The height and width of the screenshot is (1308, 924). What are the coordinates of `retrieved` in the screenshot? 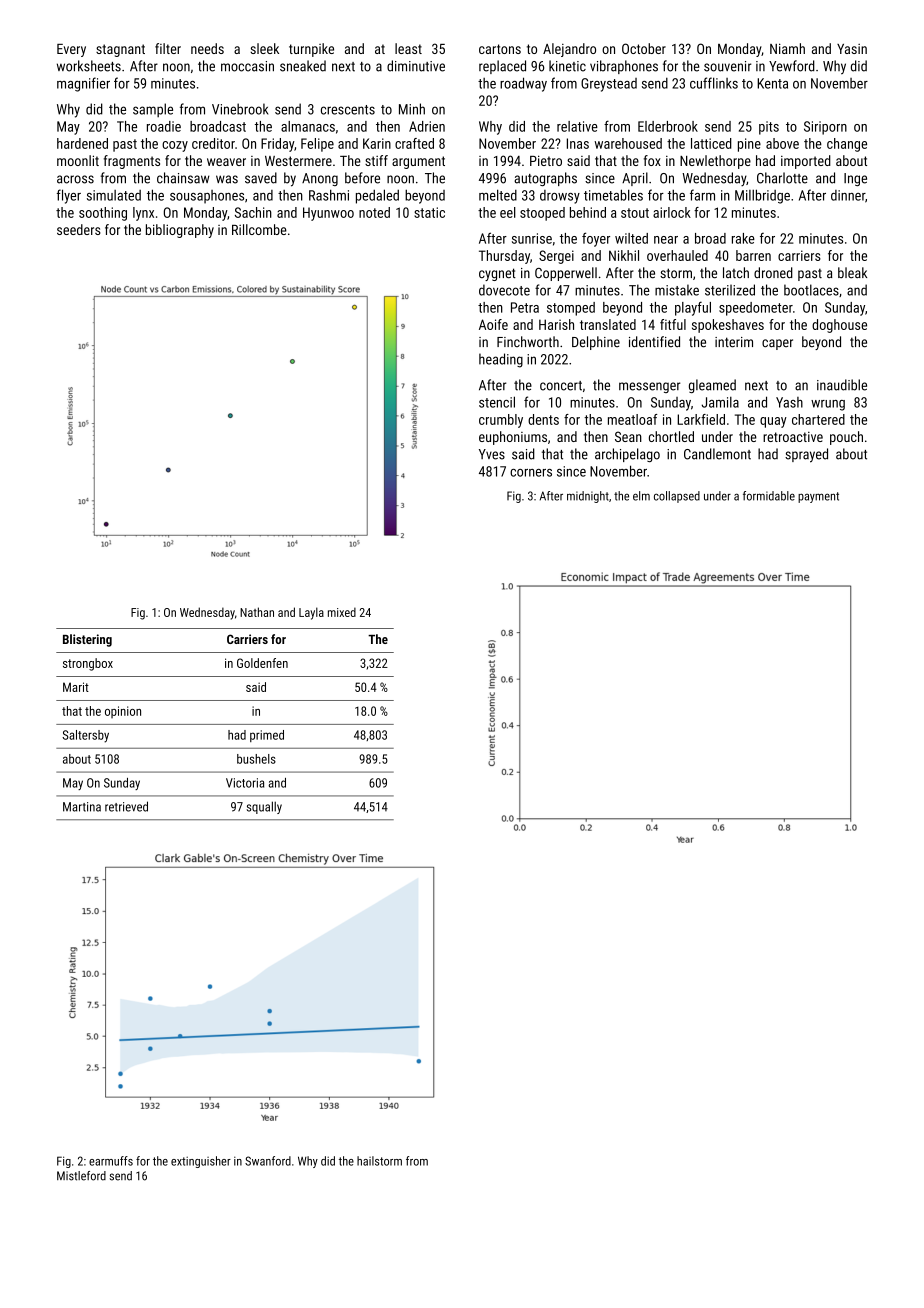 It's located at (126, 806).
